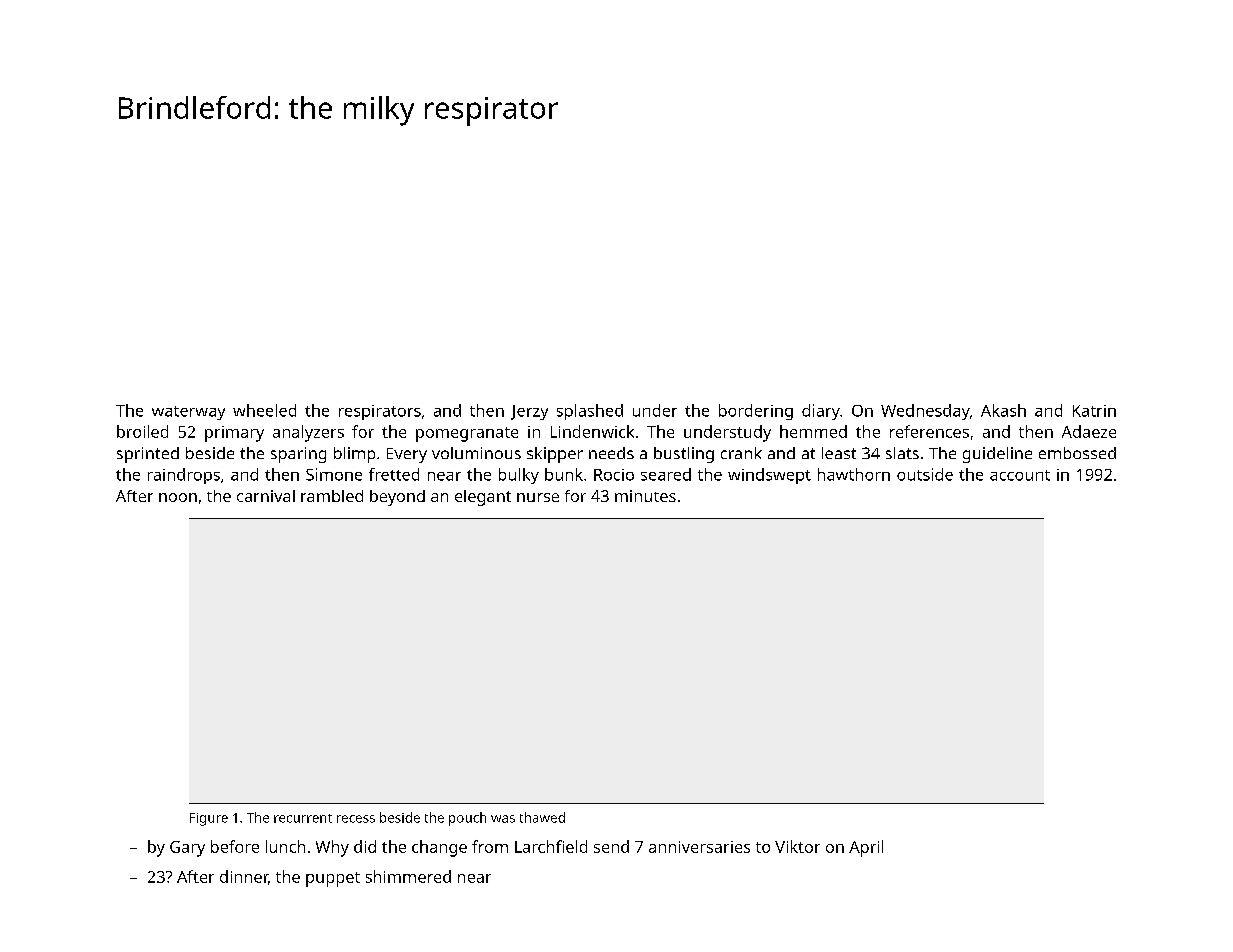 This screenshot has height=952, width=1233. I want to click on anniversaries, so click(699, 847).
